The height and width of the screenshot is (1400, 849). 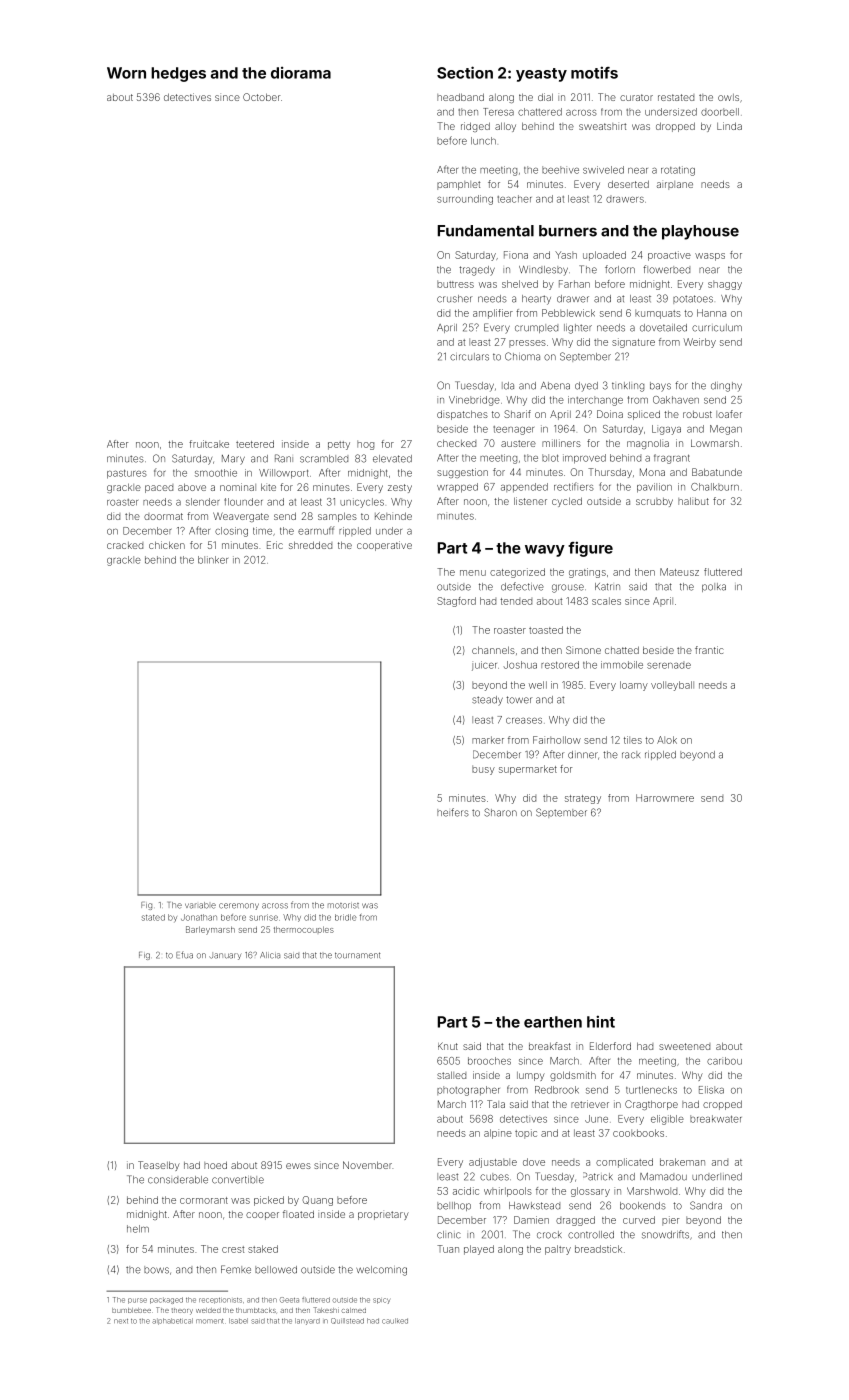 What do you see at coordinates (519, 700) in the screenshot?
I see `tower` at bounding box center [519, 700].
